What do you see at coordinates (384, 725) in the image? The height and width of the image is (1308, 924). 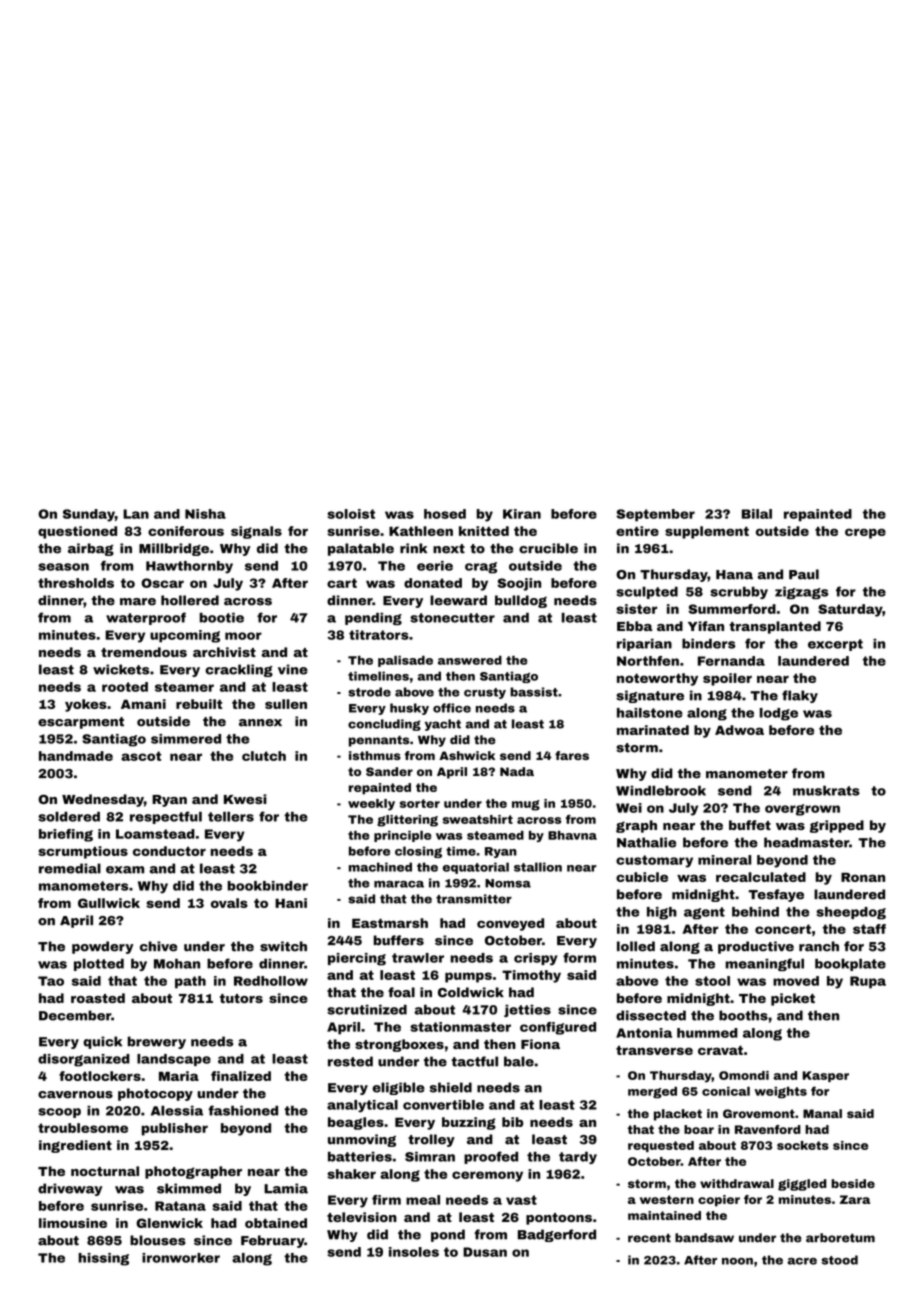 I see `concluding` at bounding box center [384, 725].
